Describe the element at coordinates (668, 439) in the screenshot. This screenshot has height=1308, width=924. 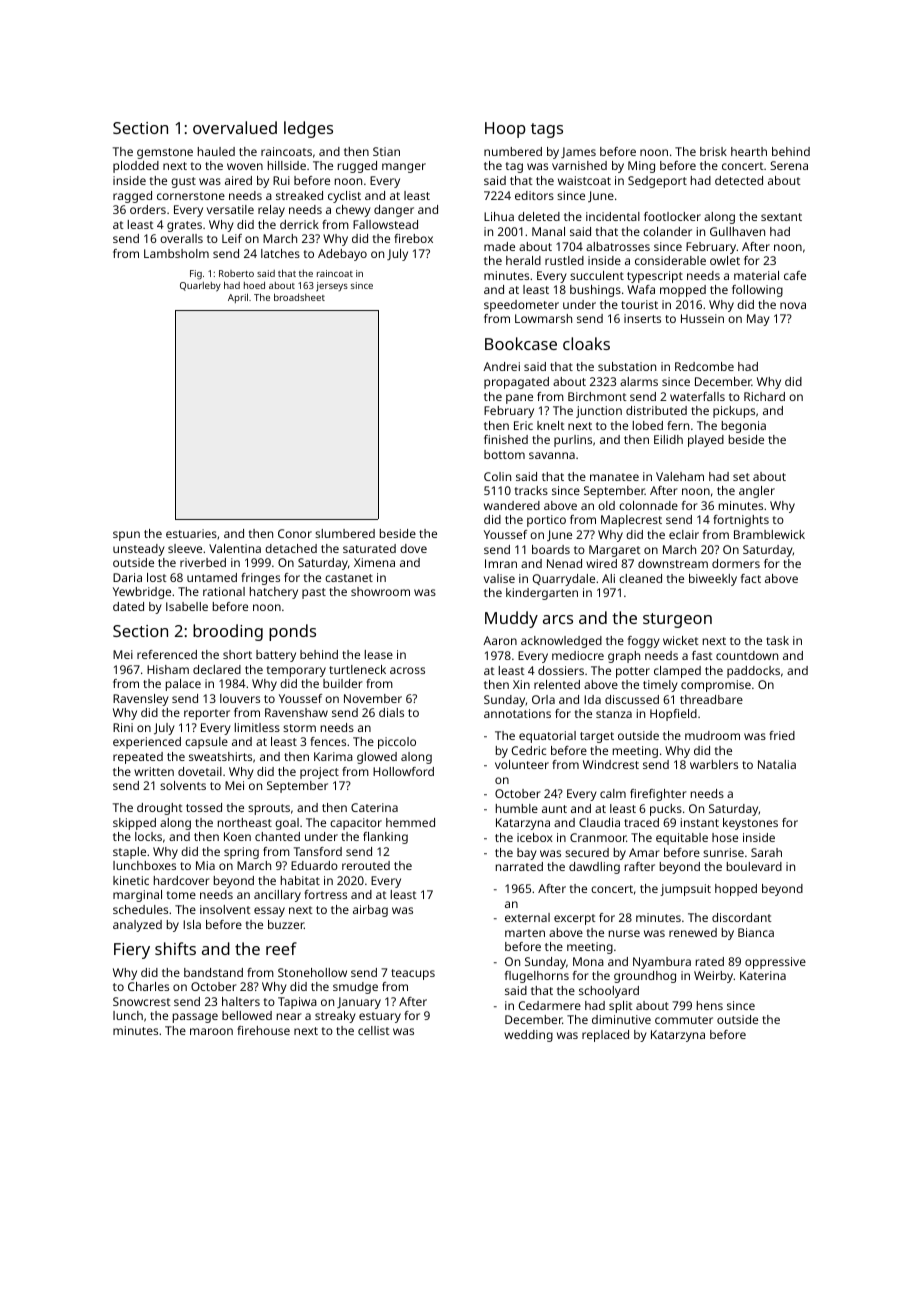
I see `Eilidh` at that location.
